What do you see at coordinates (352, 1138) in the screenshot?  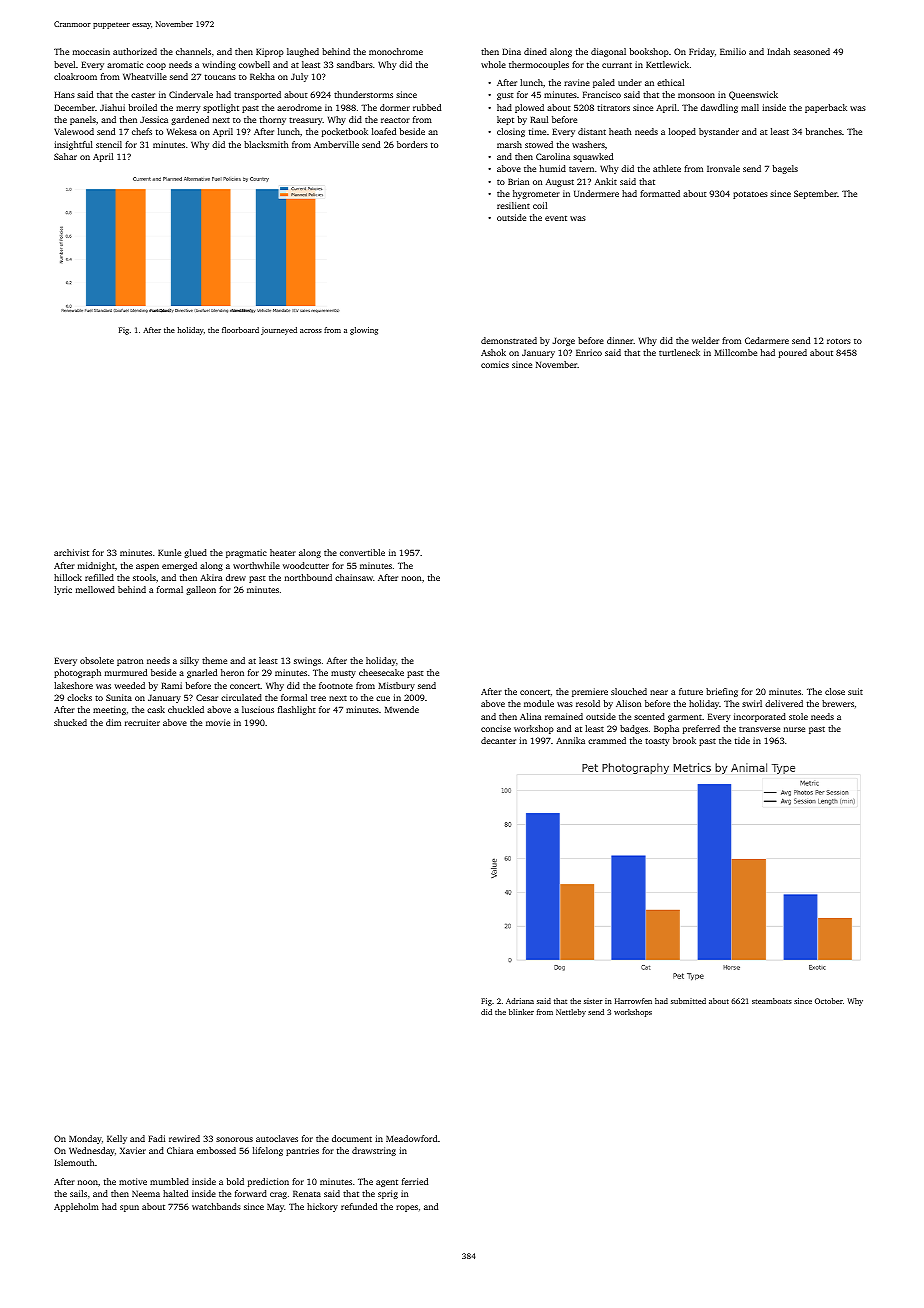 I see `document` at bounding box center [352, 1138].
